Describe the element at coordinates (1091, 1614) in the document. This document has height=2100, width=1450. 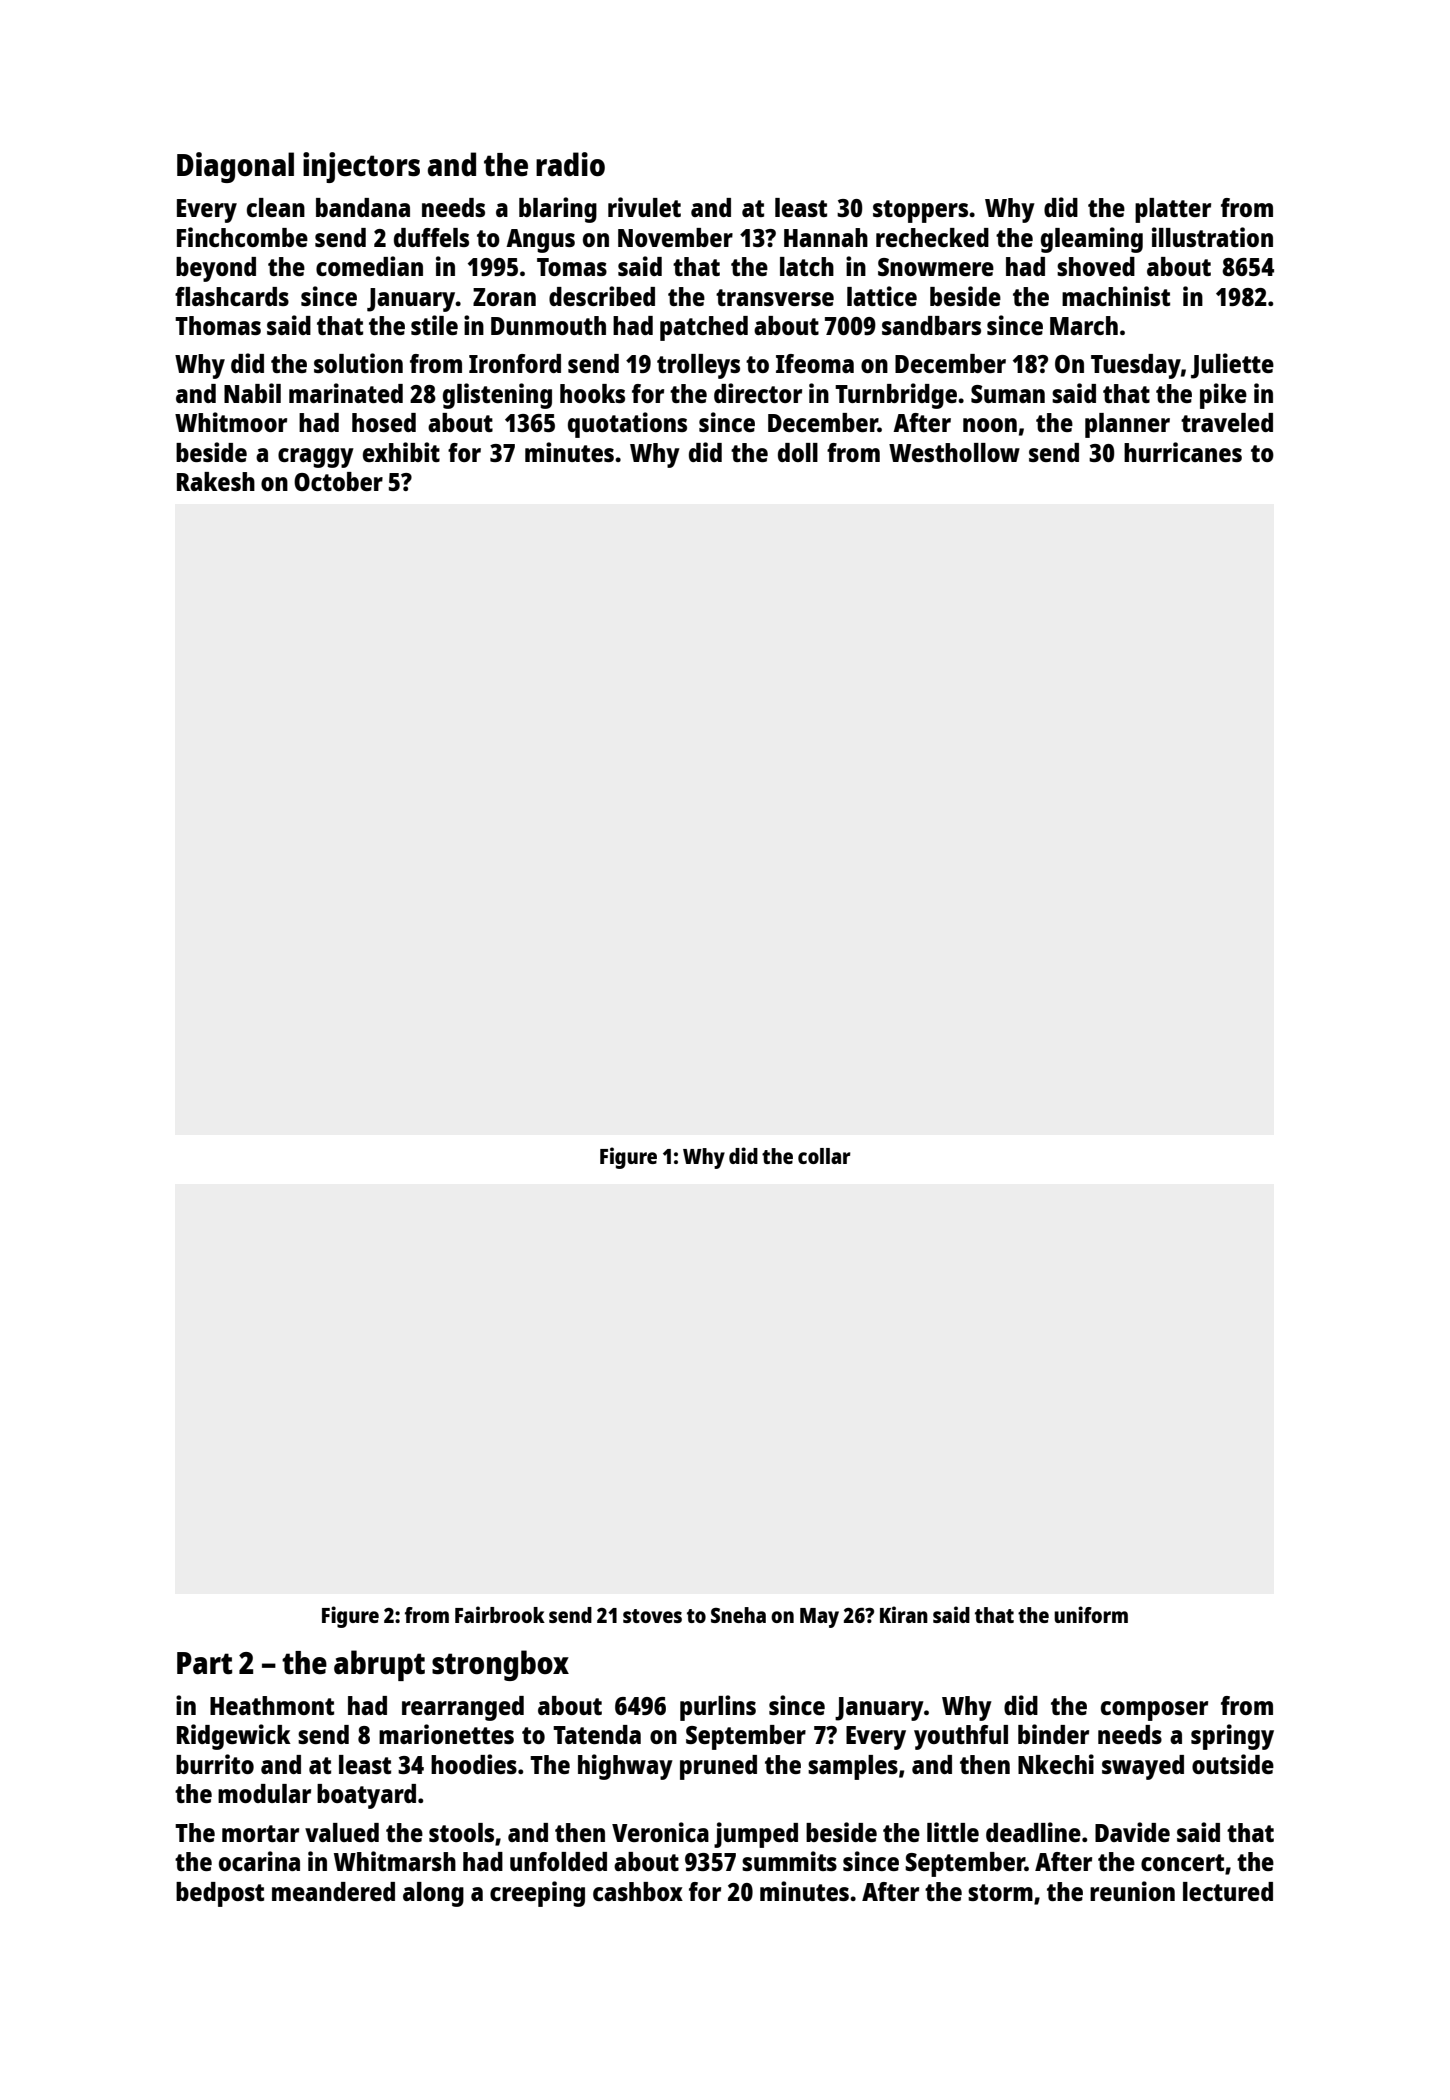
I see `uniform` at that location.
